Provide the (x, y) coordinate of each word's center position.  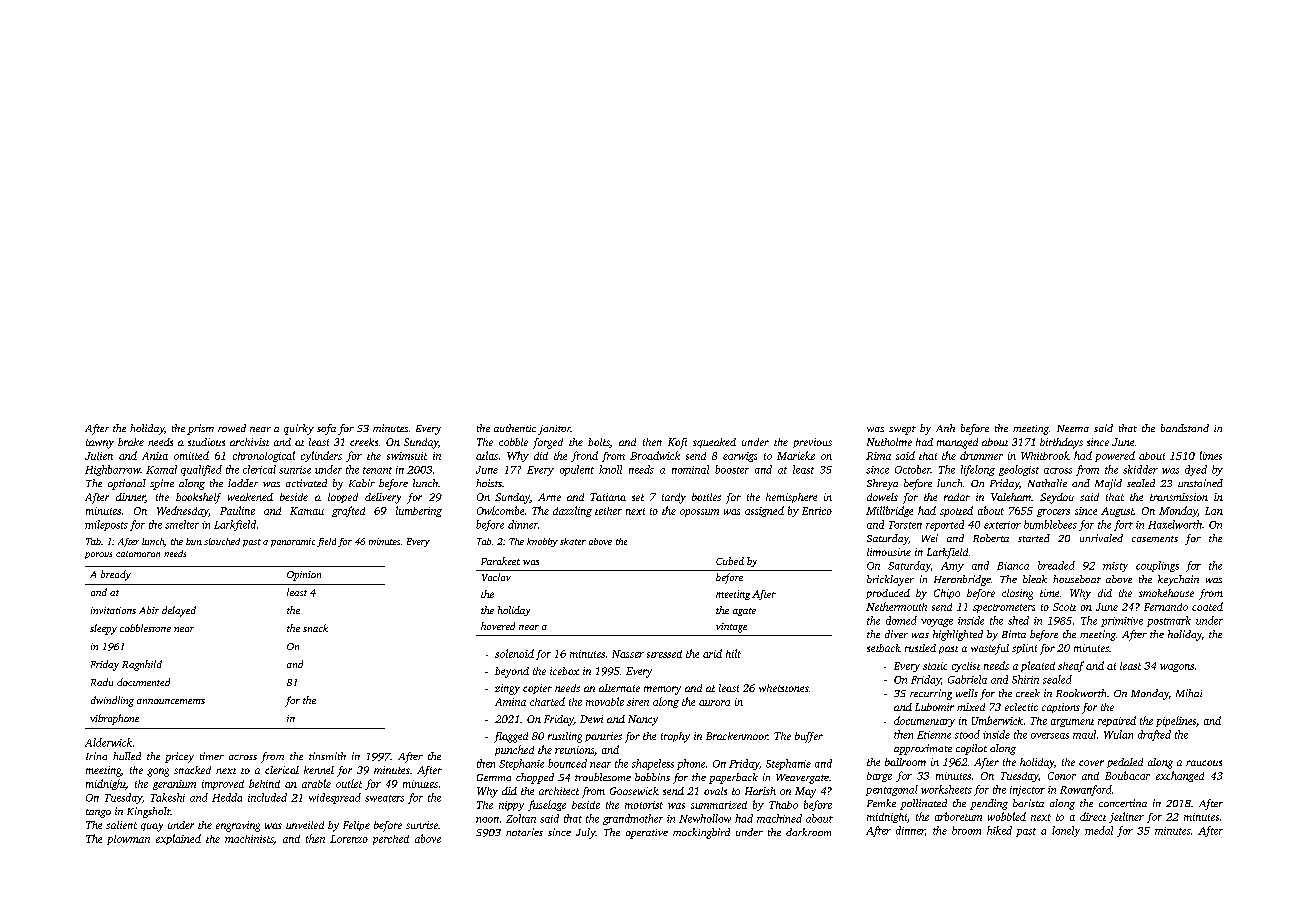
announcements (171, 701)
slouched (222, 541)
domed (901, 620)
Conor (1062, 776)
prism (200, 429)
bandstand (1185, 428)
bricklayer (890, 580)
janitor (554, 430)
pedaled (1125, 763)
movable (605, 701)
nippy (511, 806)
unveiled (305, 825)
